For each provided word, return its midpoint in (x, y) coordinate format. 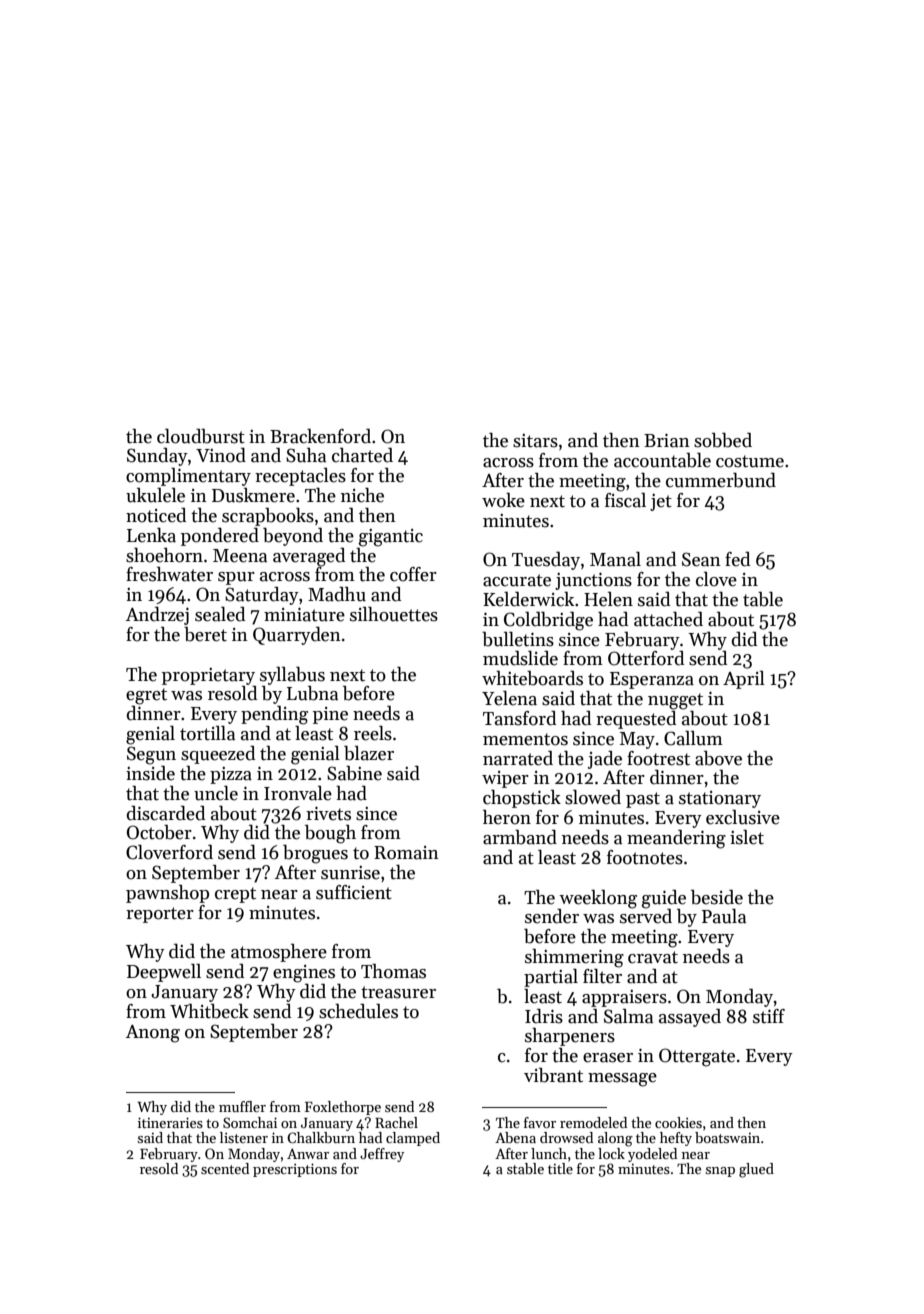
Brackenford (320, 436)
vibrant (553, 1075)
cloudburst (201, 436)
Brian (667, 440)
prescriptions (295, 1170)
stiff (769, 1016)
